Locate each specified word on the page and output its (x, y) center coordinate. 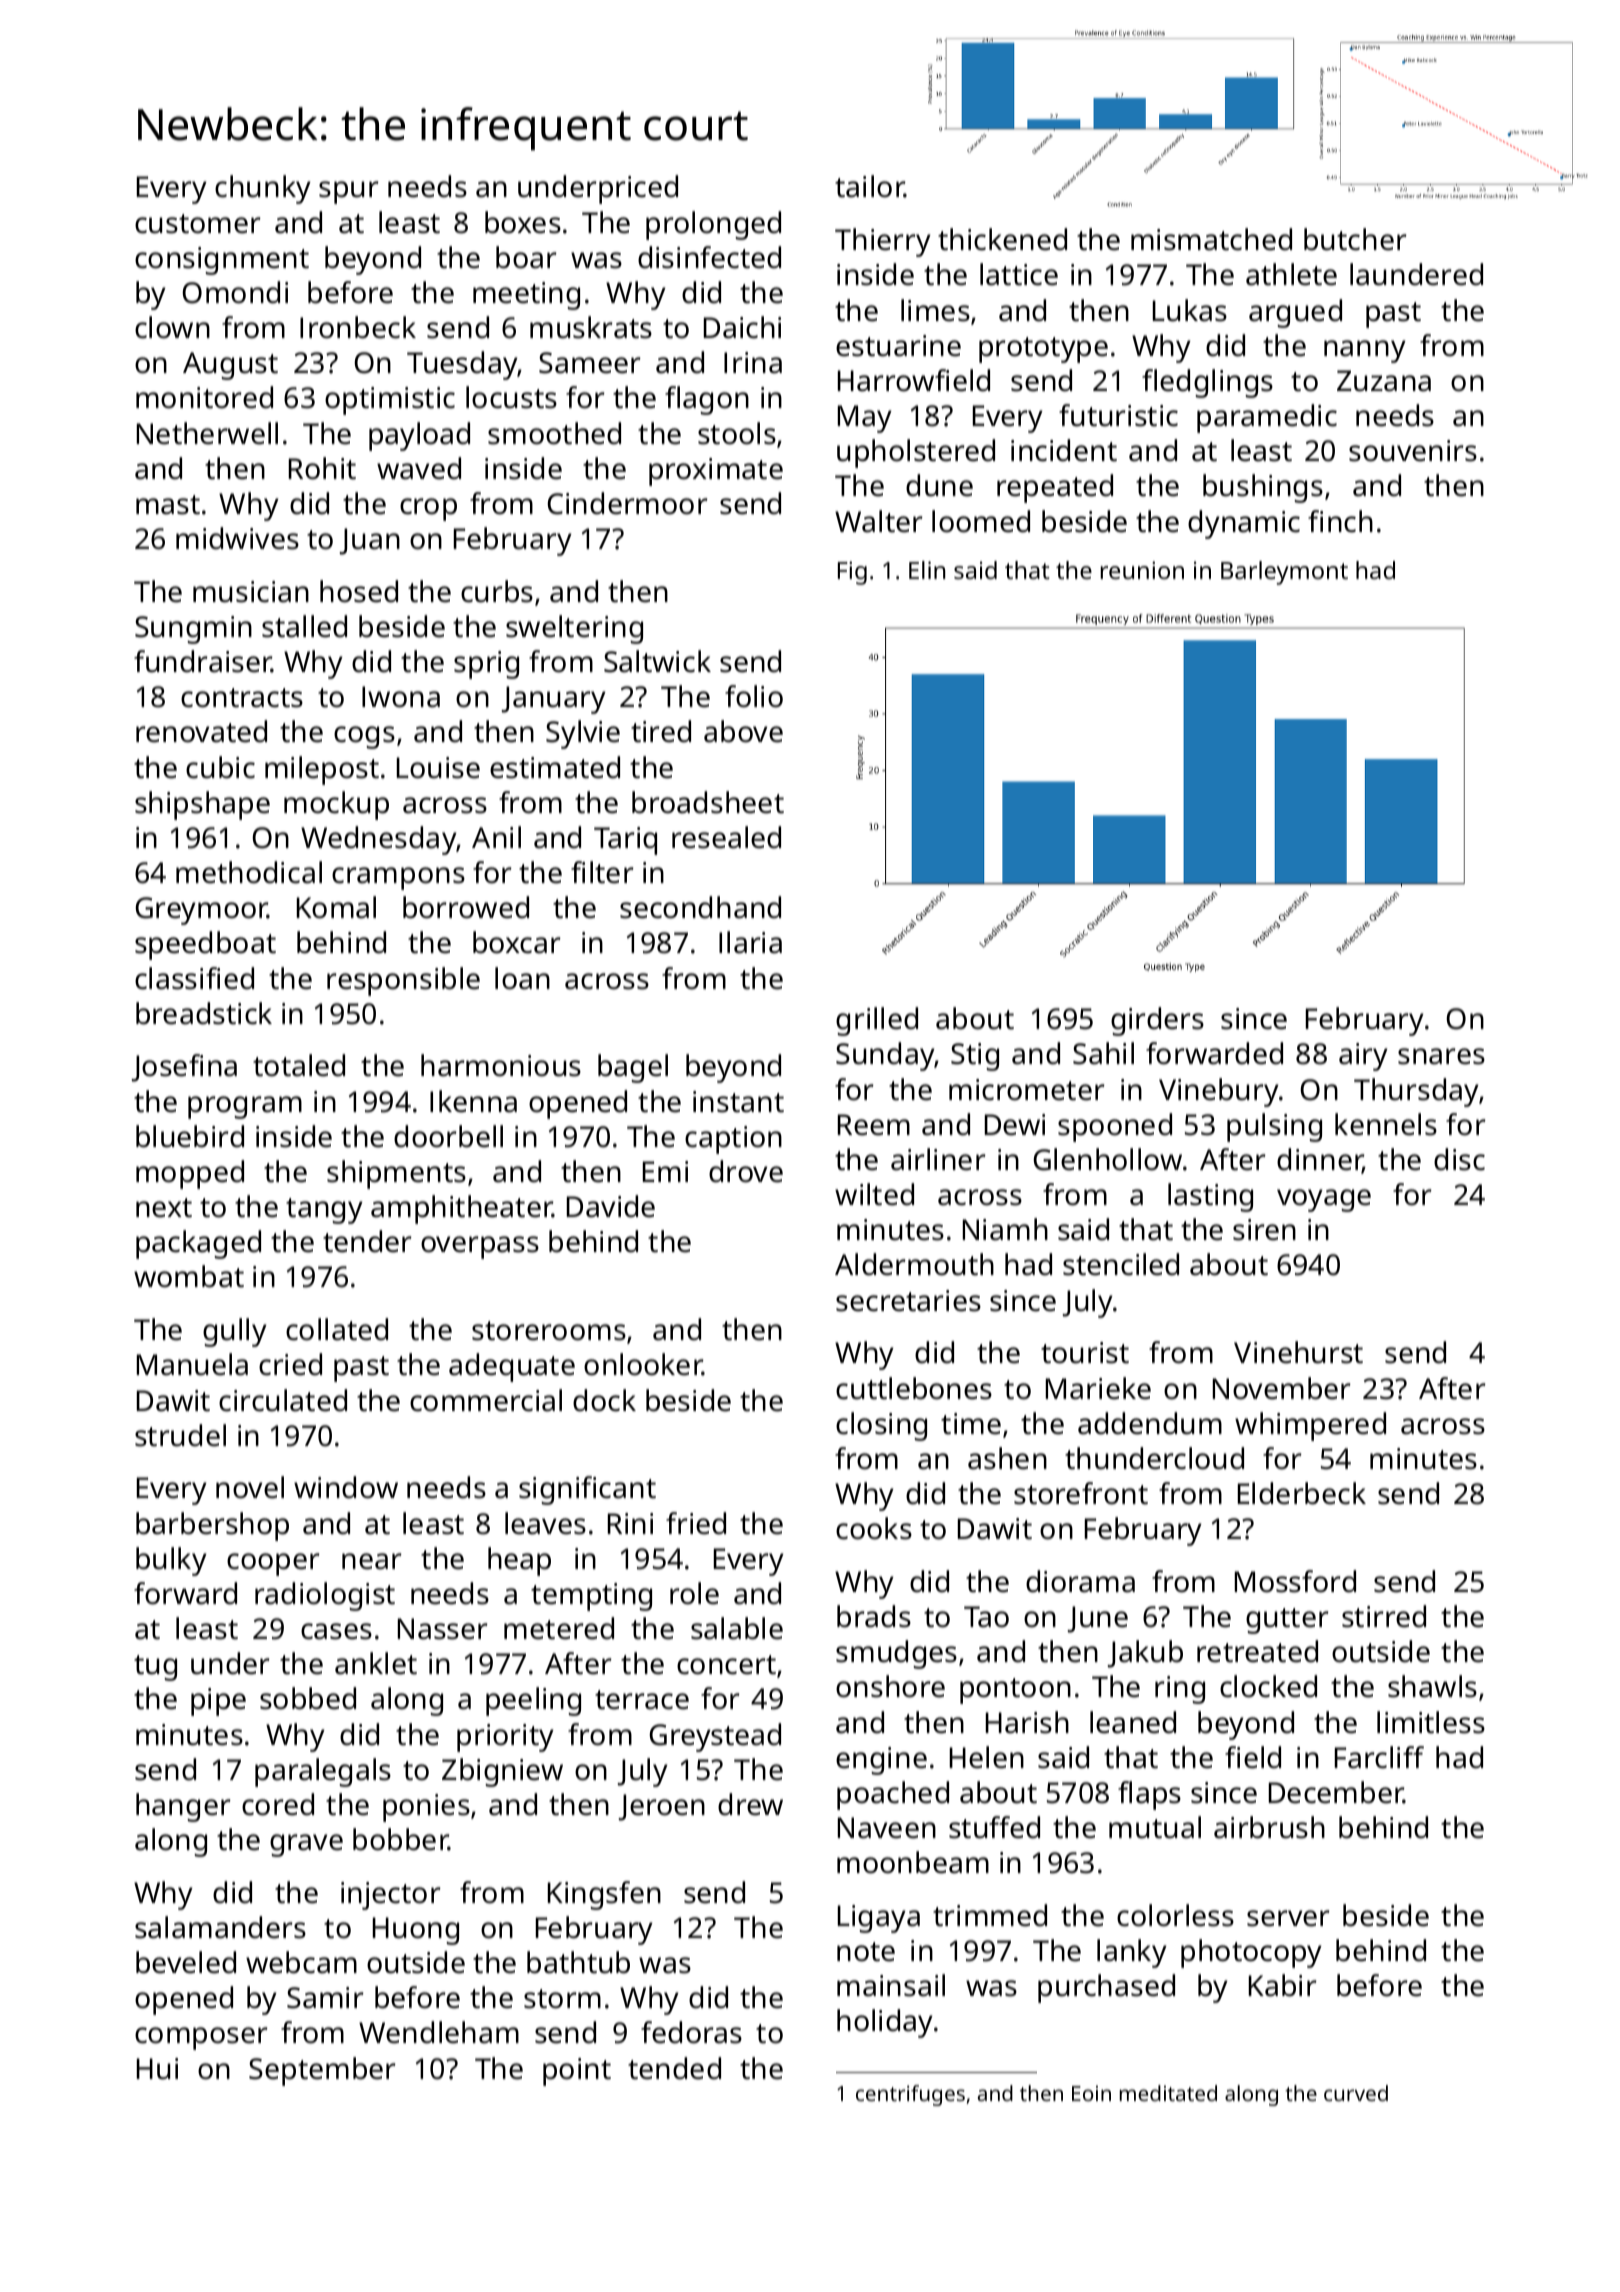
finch (1340, 521)
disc (1459, 1159)
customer (197, 224)
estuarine (898, 346)
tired (661, 731)
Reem (874, 1125)
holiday (885, 2023)
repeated (1055, 488)
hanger (183, 1807)
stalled (304, 626)
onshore (890, 1686)
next (164, 1208)
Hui (157, 2069)
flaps (1149, 1795)
